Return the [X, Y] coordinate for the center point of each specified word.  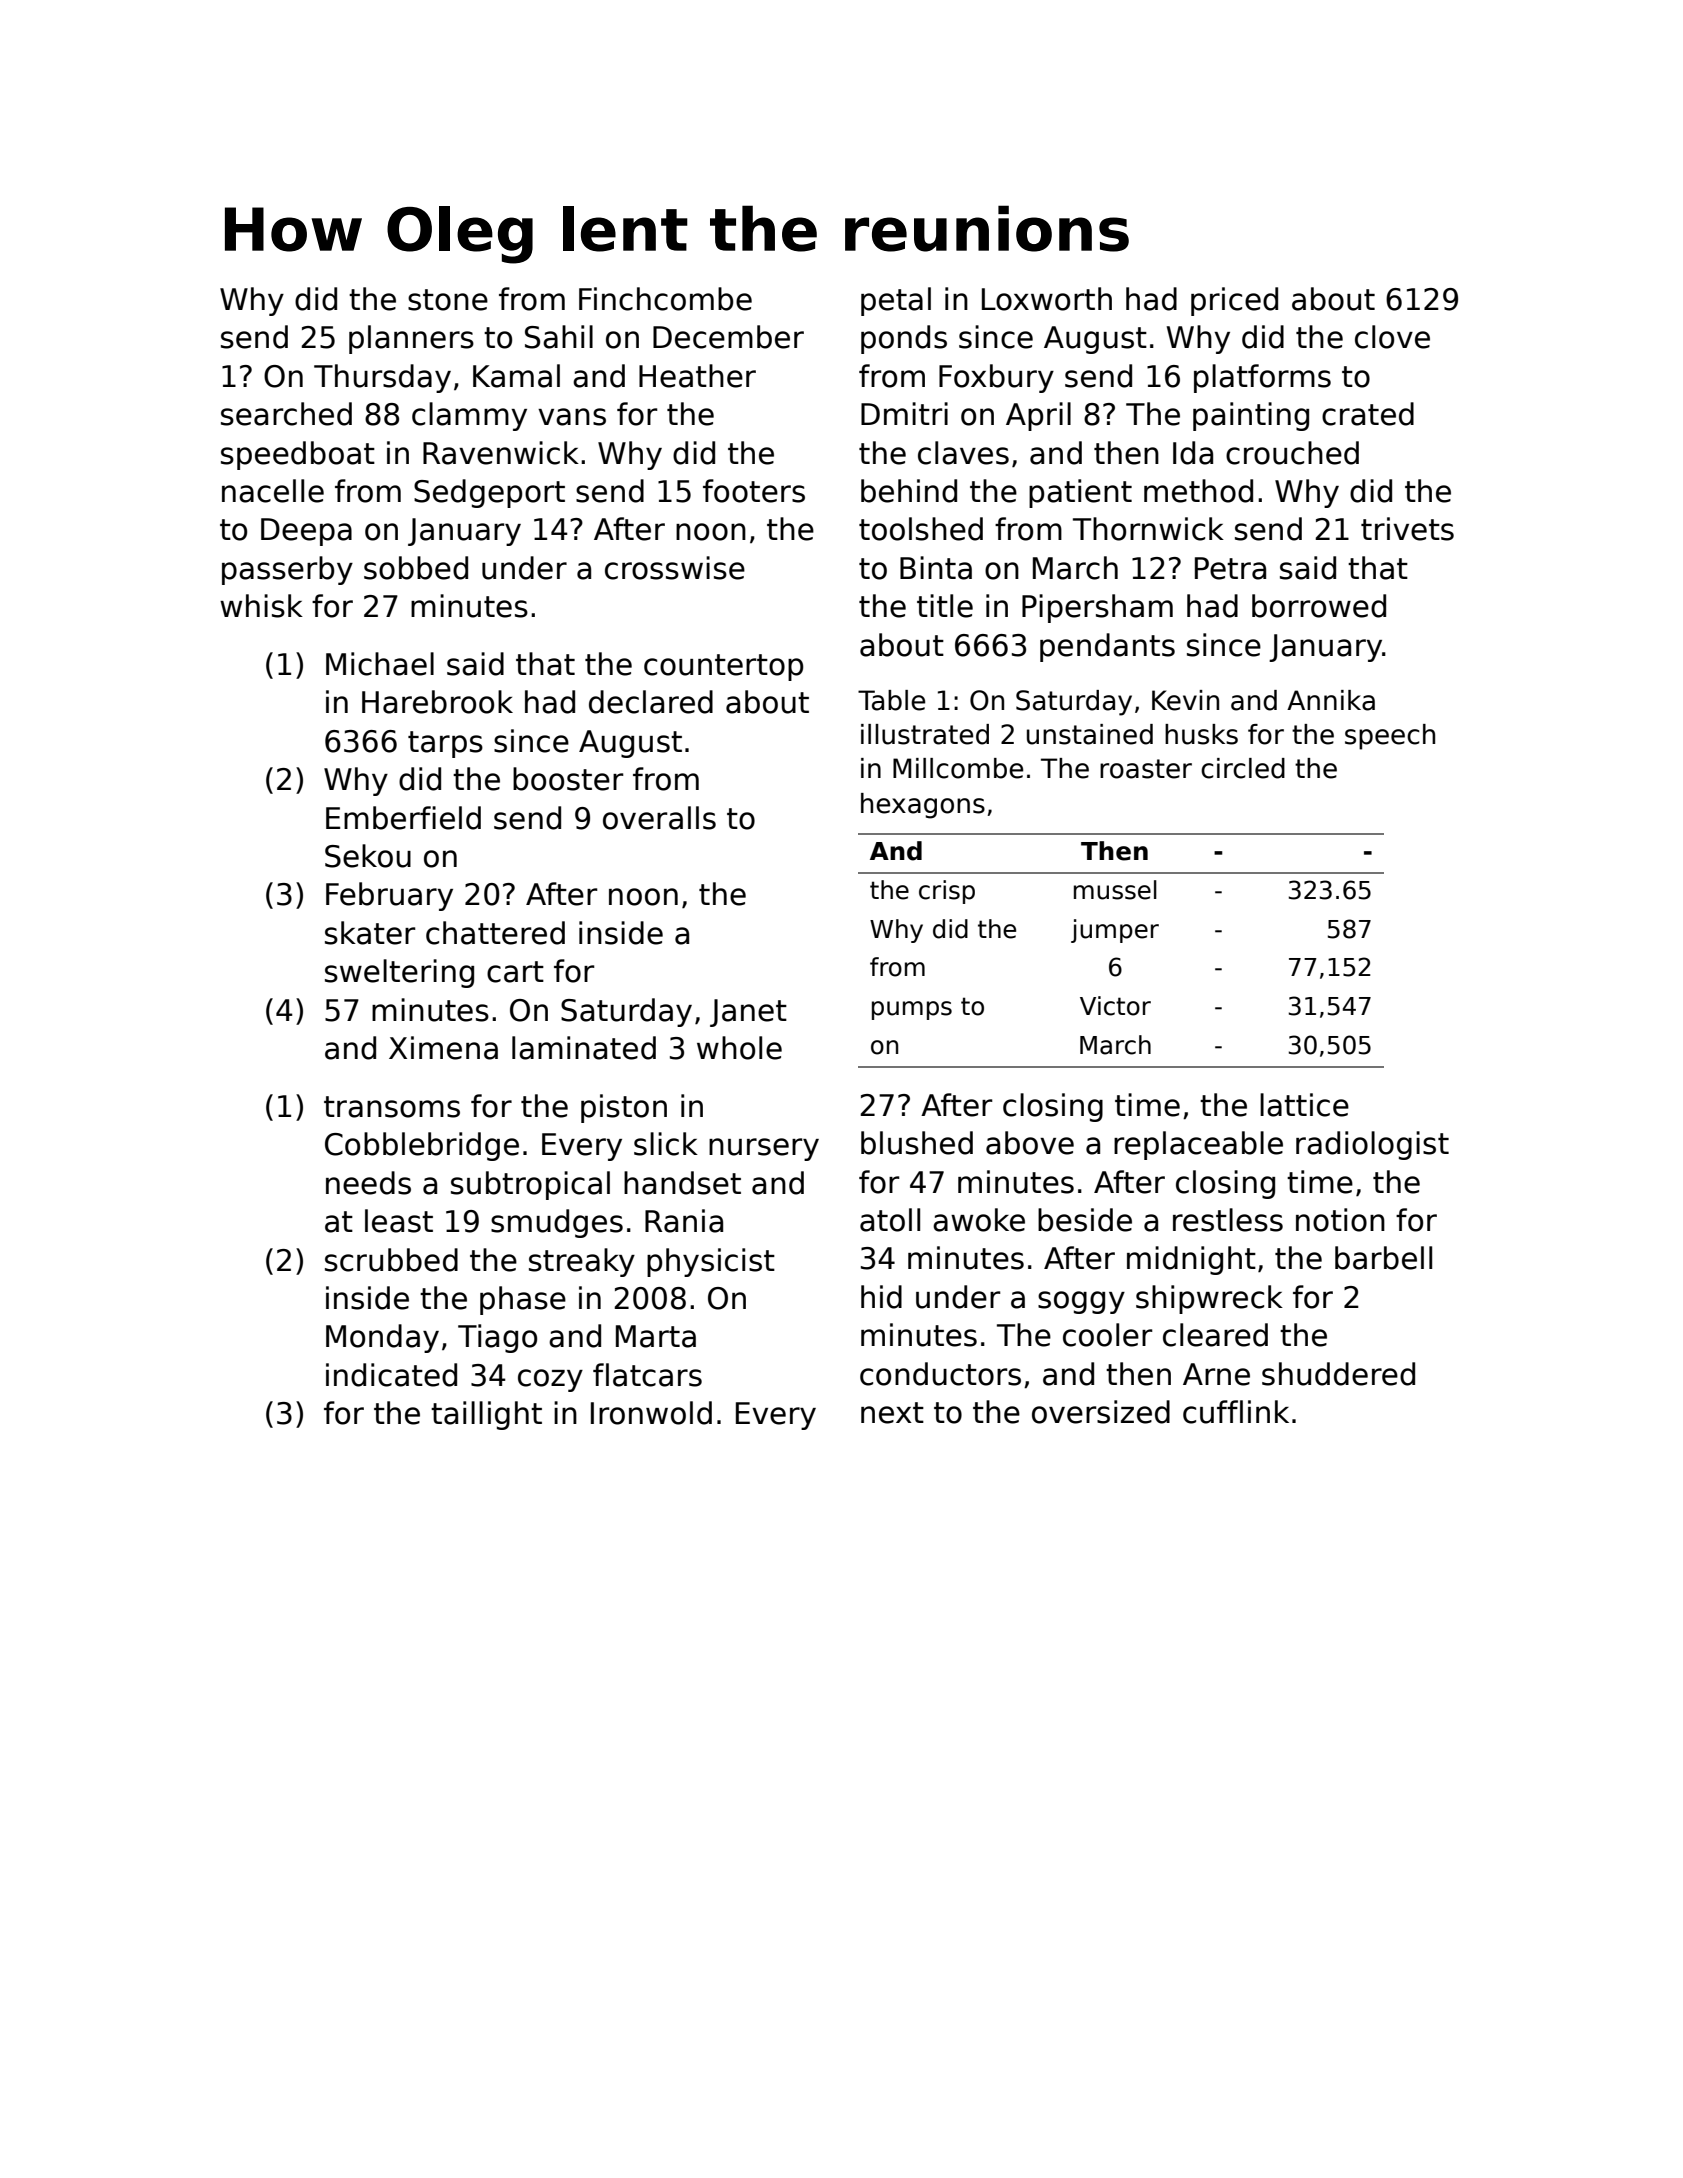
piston [624, 1108]
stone [448, 300]
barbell [1383, 1258]
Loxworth [1047, 299]
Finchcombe [665, 299]
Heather [697, 376]
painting [1251, 416]
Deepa [306, 532]
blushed [917, 1143]
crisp [947, 892]
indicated [391, 1375]
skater [370, 933]
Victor [1115, 1006]
